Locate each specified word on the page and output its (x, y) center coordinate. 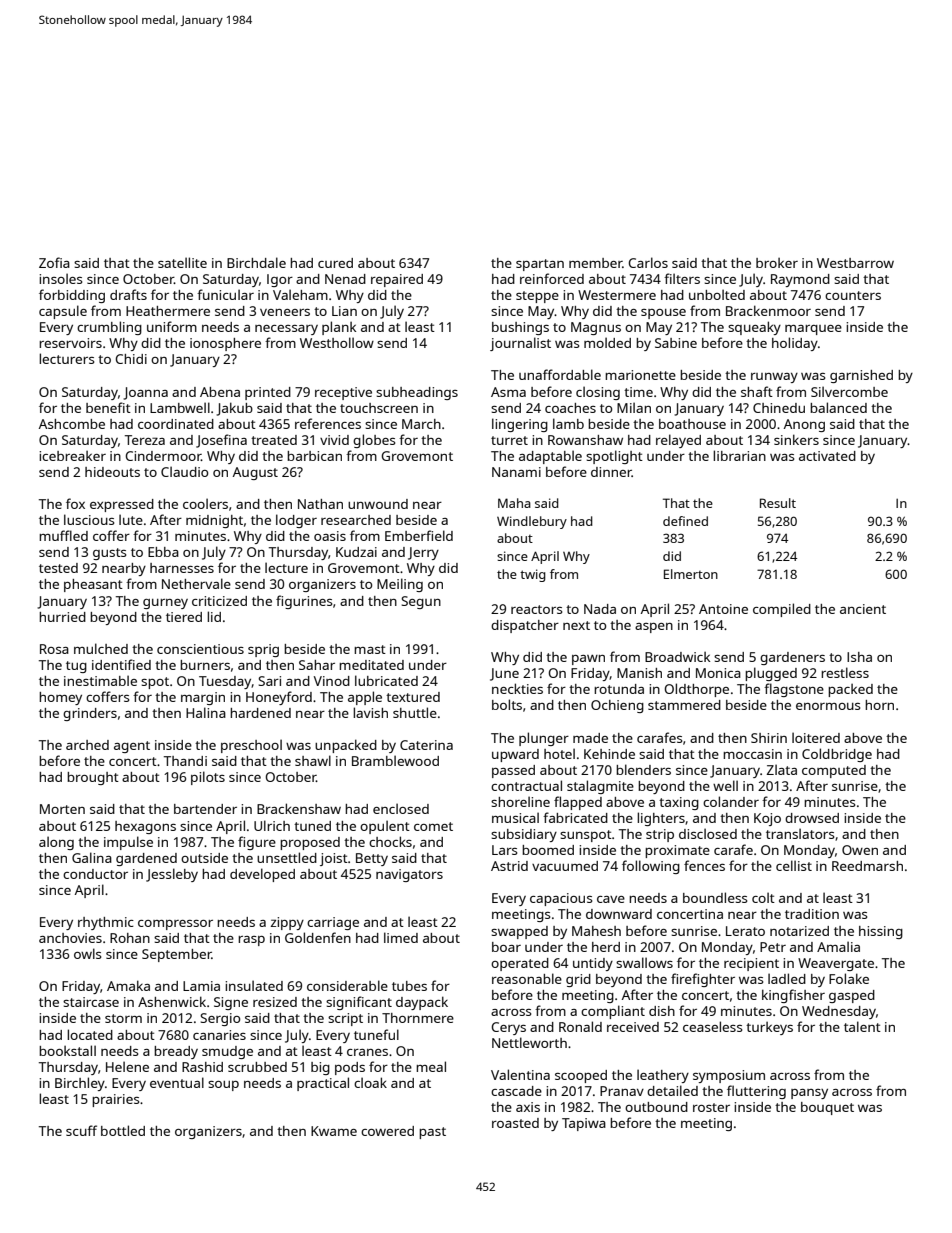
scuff (81, 1130)
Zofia (54, 262)
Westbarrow (855, 263)
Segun (421, 602)
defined (685, 521)
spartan (540, 265)
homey (60, 698)
